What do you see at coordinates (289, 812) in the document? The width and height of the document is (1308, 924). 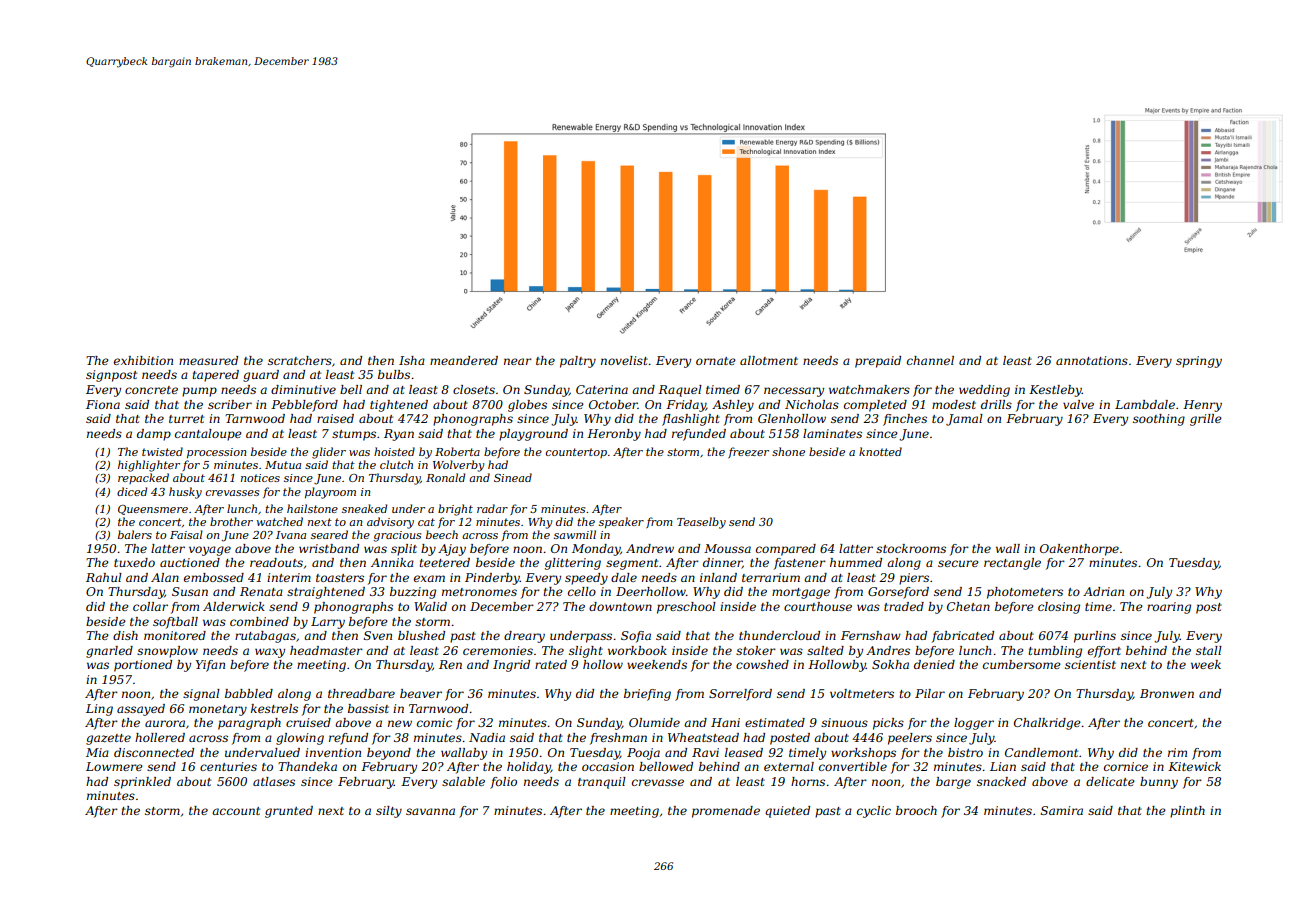 I see `grunted` at bounding box center [289, 812].
